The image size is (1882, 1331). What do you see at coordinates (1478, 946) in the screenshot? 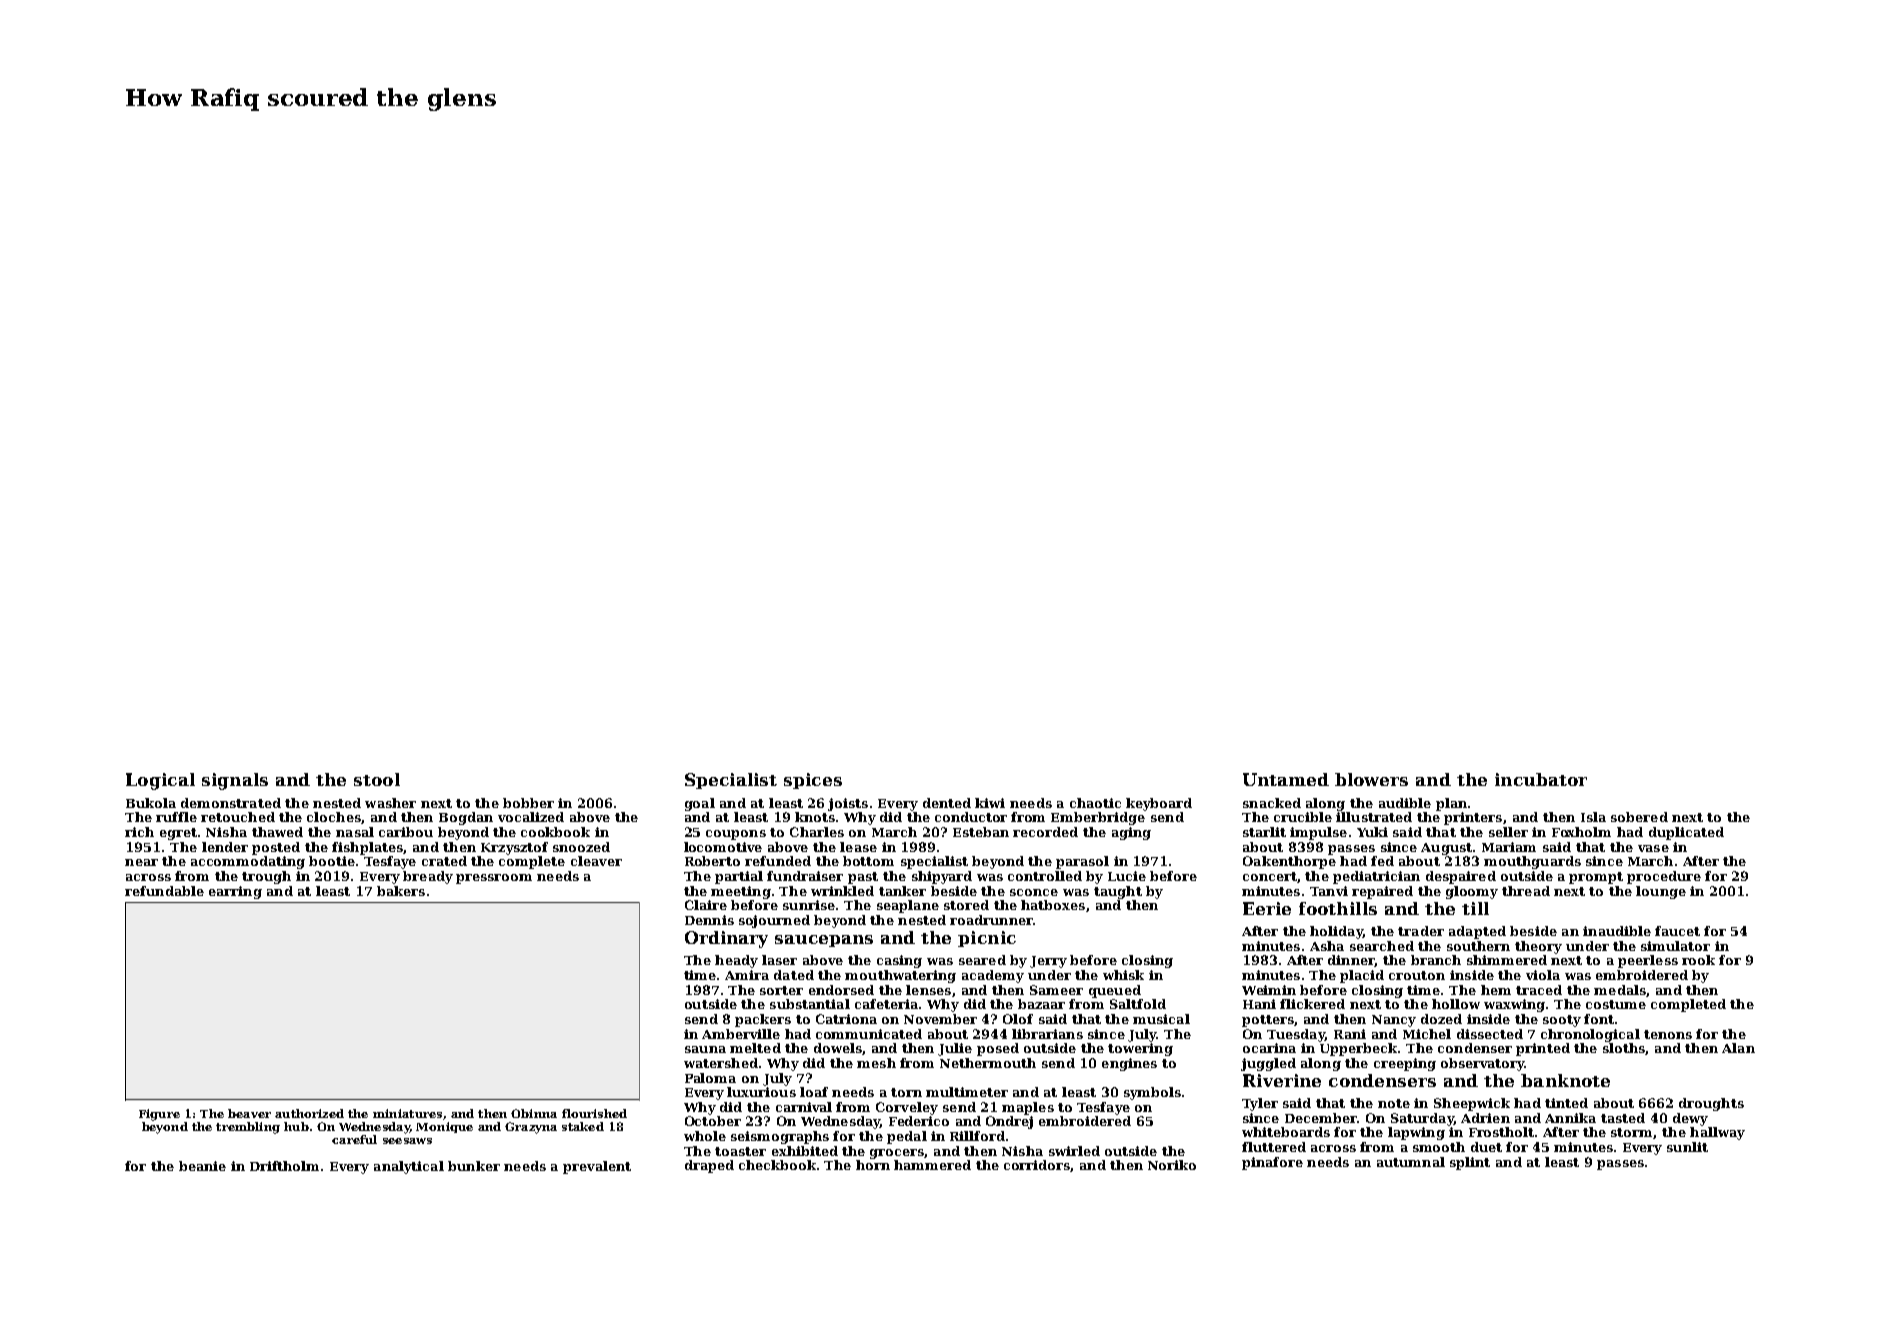
I see `southern` at bounding box center [1478, 946].
